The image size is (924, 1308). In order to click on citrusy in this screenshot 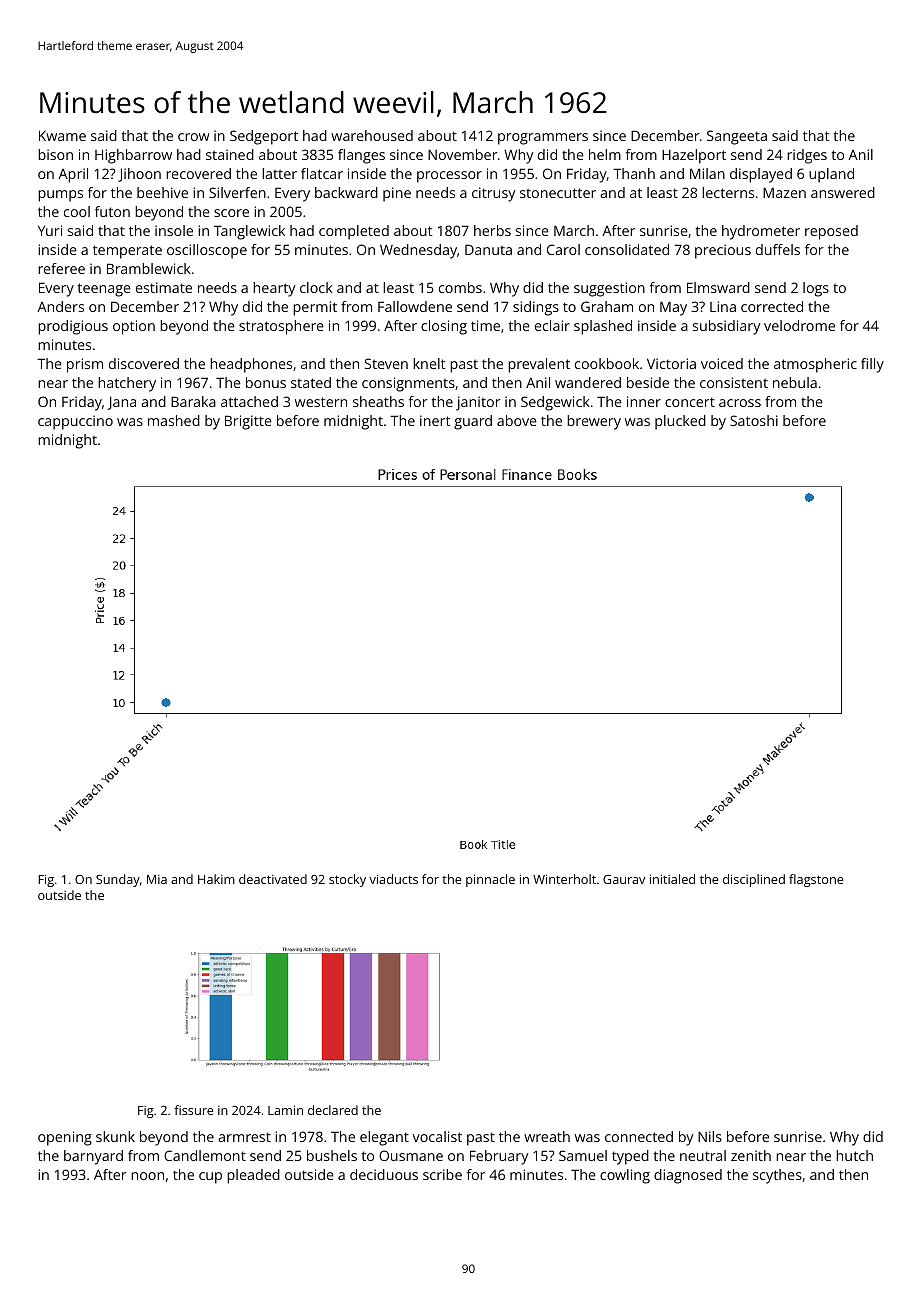, I will do `click(493, 194)`.
